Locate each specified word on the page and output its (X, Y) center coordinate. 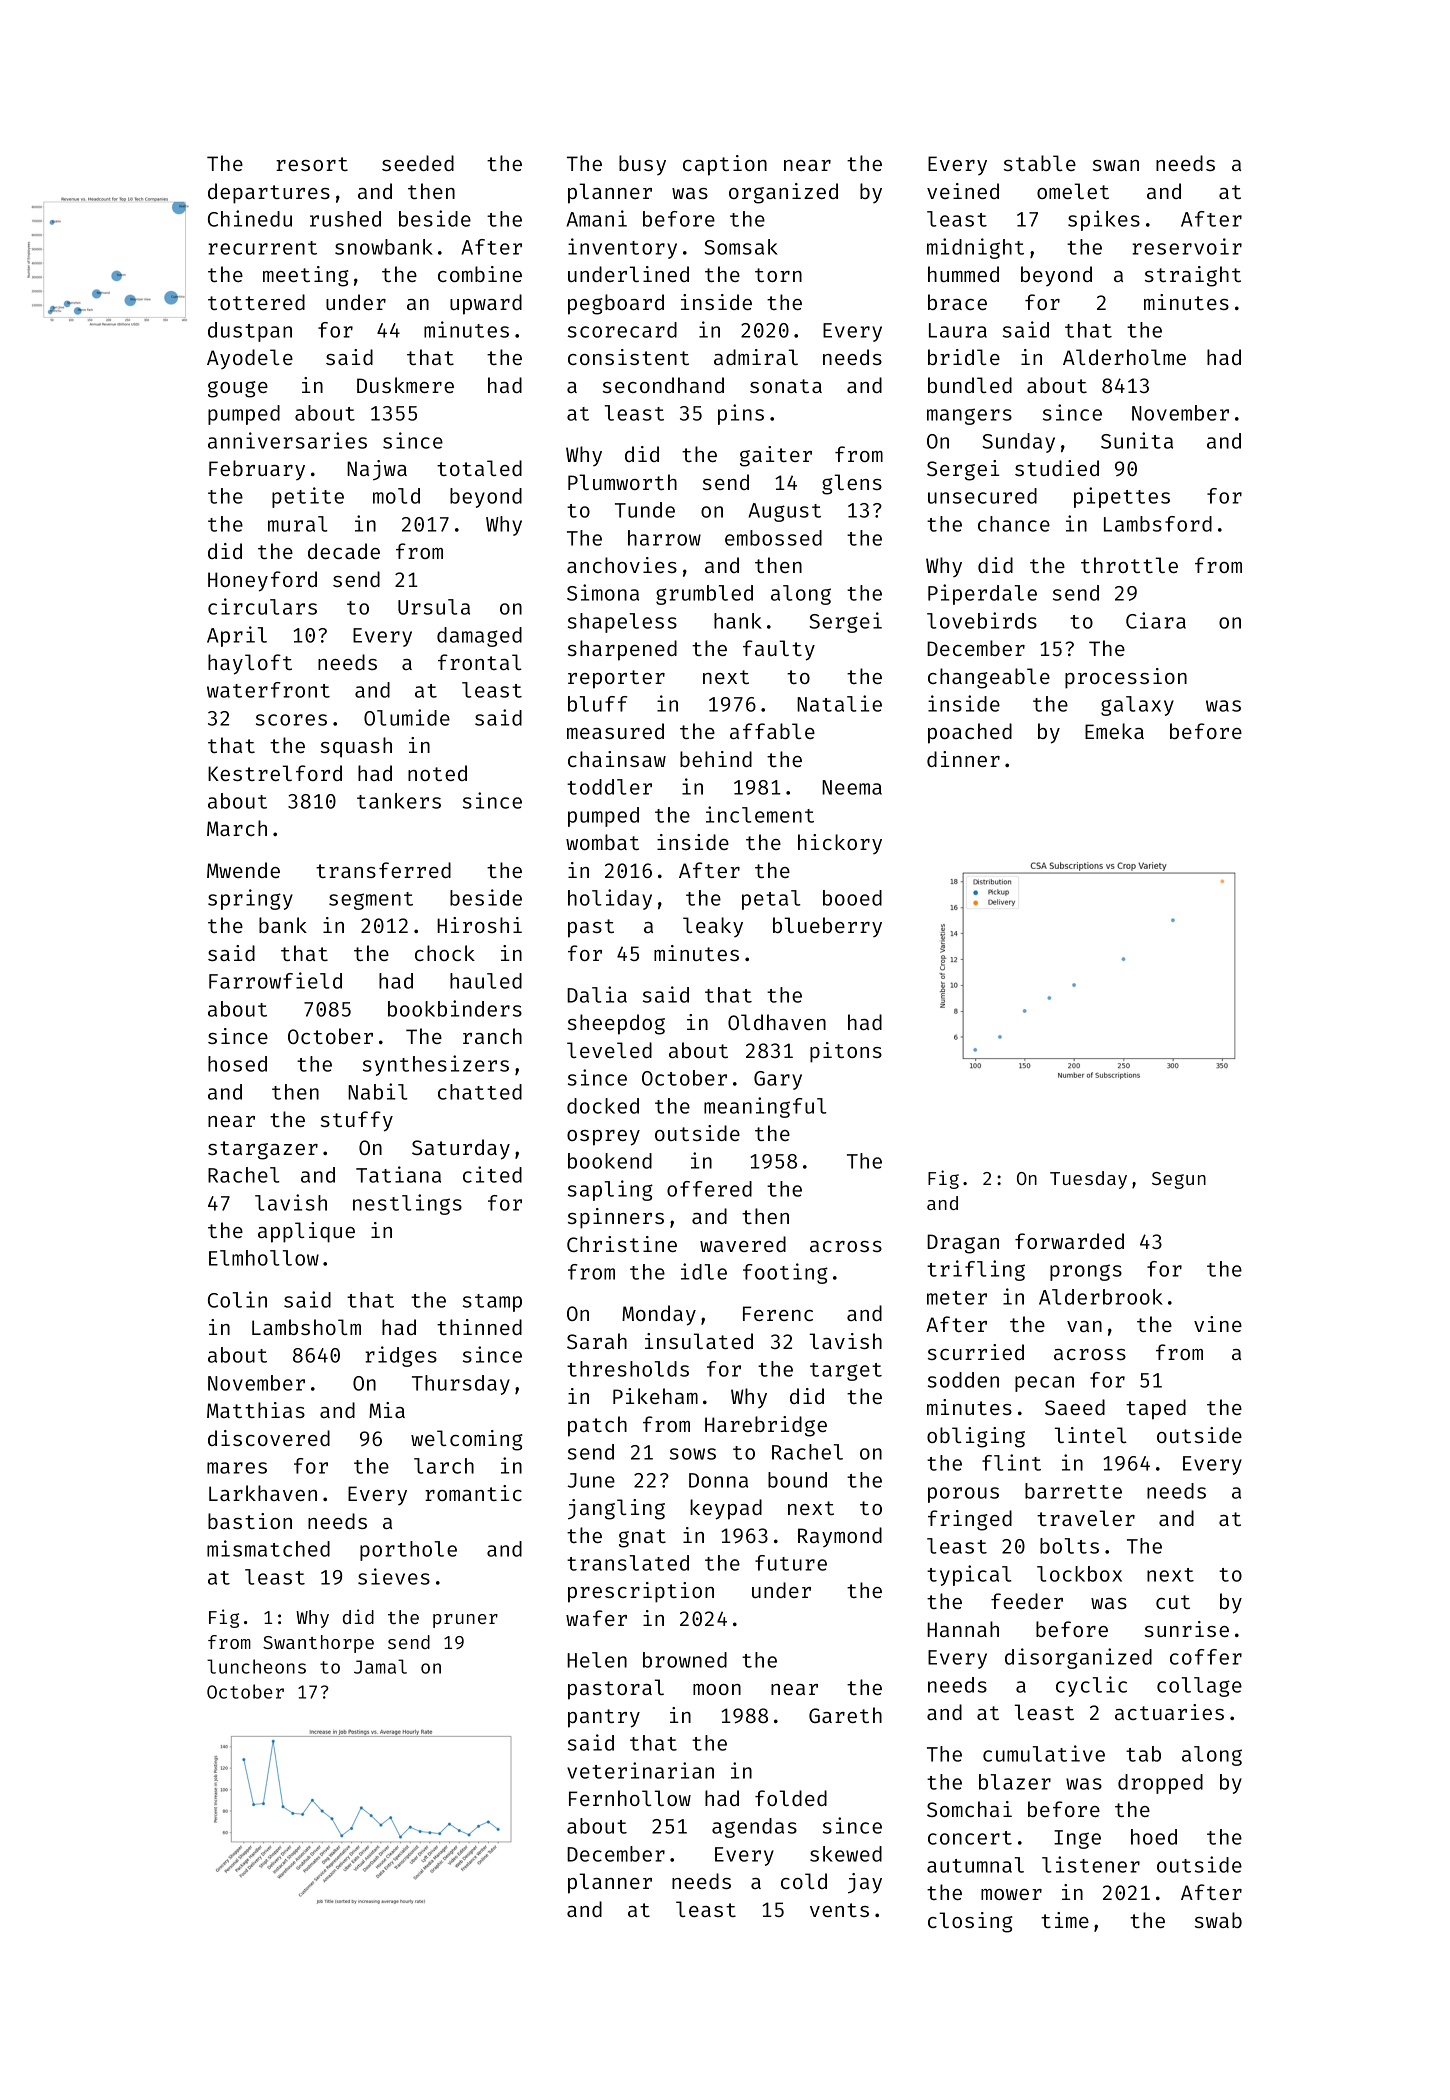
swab (1218, 1920)
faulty (779, 650)
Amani (596, 218)
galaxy (1137, 706)
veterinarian (640, 1770)
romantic (473, 1493)
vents (839, 1910)
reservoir (1187, 246)
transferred (383, 870)
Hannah (963, 1629)
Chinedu (250, 218)
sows (693, 1454)
